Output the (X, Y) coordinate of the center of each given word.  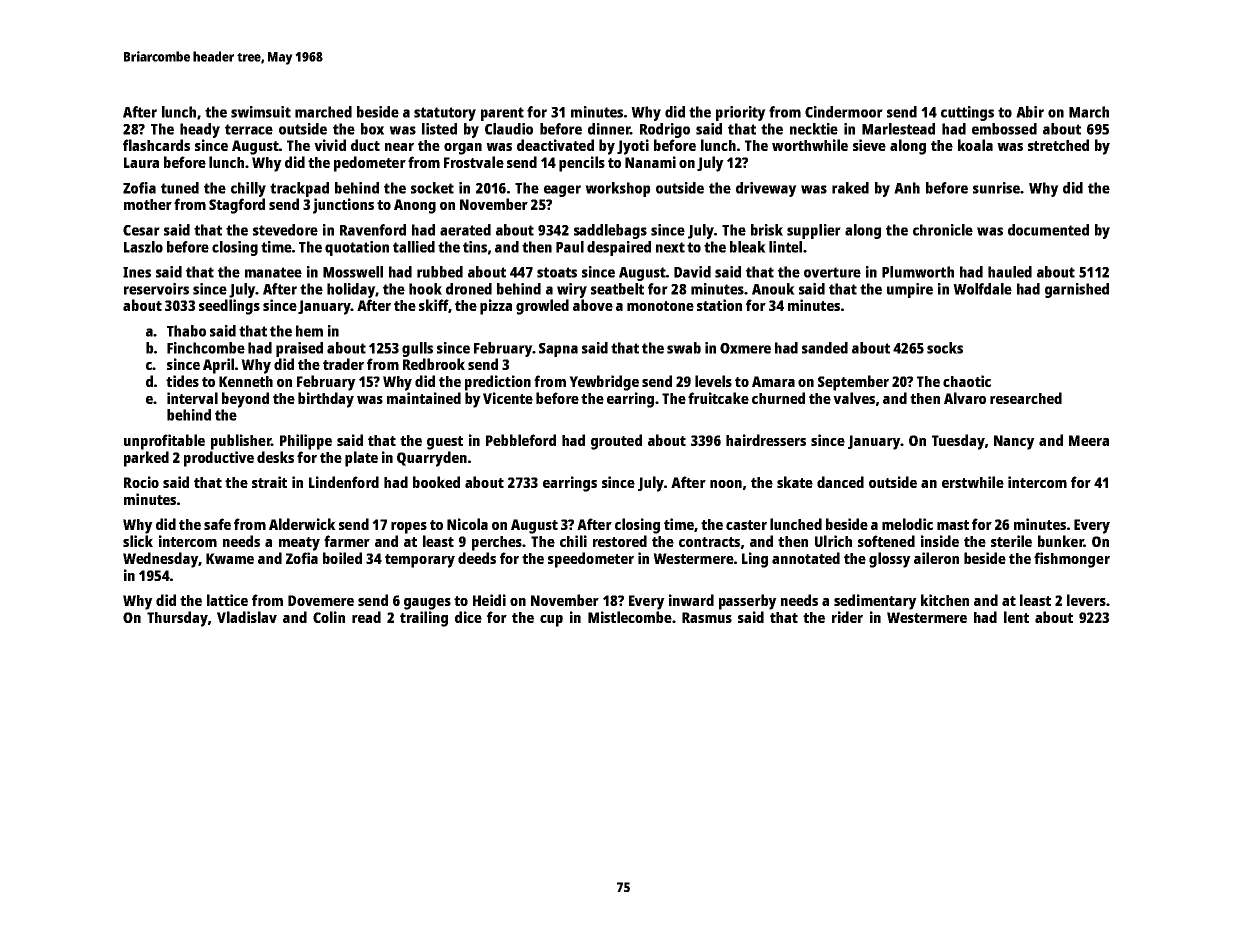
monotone (660, 306)
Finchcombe (206, 348)
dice (468, 617)
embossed (1004, 129)
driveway (766, 189)
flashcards (156, 145)
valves (854, 398)
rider (847, 617)
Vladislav (247, 617)
